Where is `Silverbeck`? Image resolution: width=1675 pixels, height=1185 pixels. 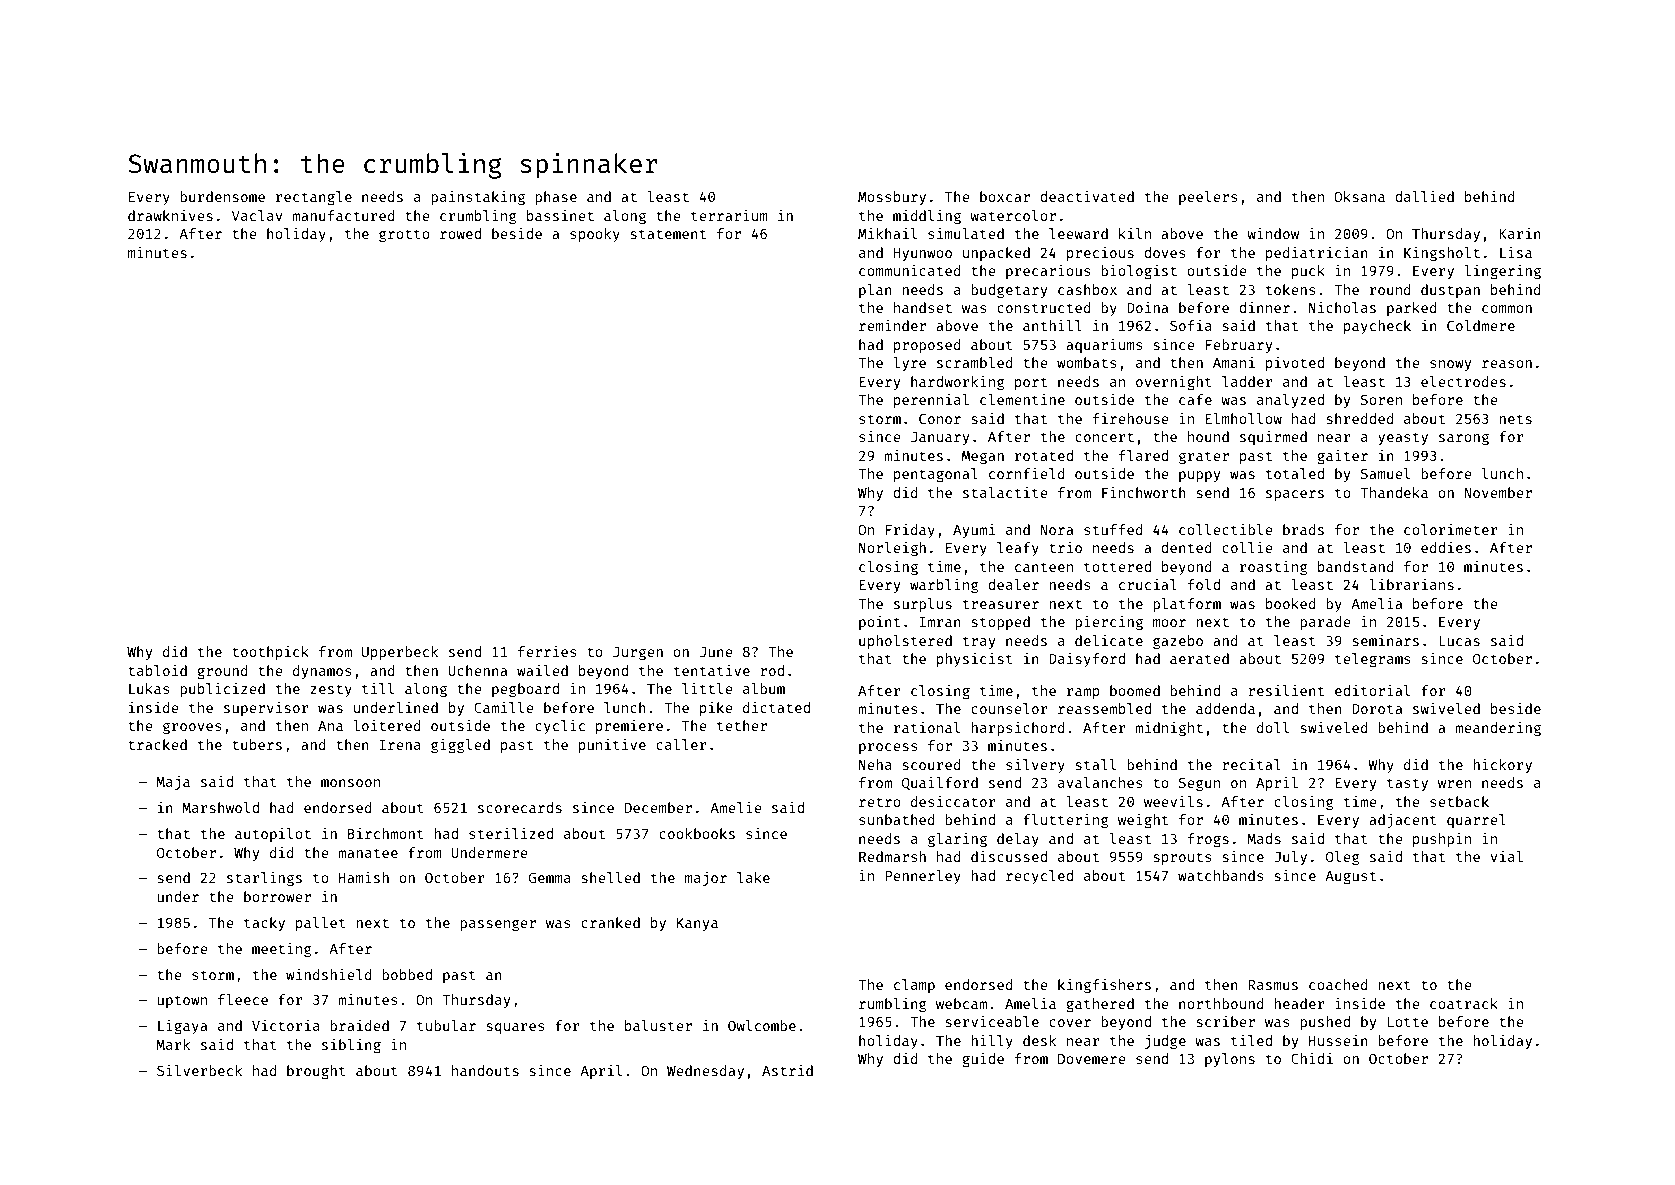 Silverbeck is located at coordinates (199, 1070).
